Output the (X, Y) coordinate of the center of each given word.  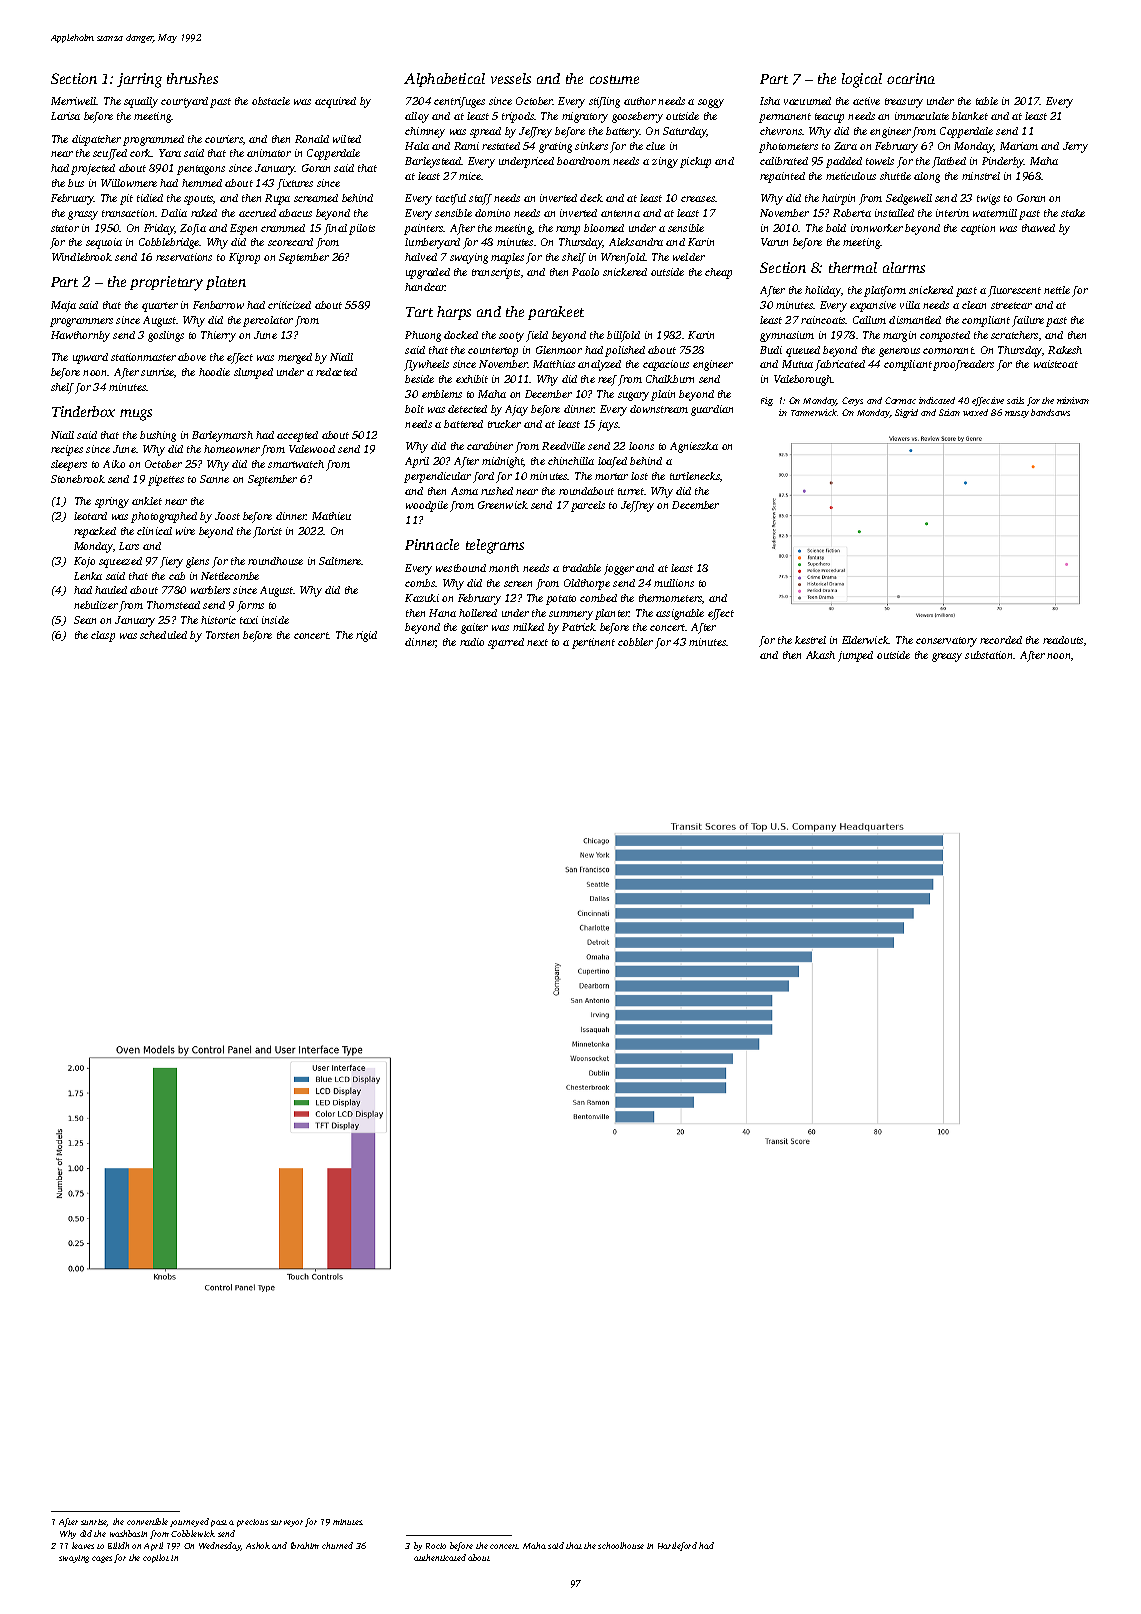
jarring (139, 80)
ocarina (911, 78)
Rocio (436, 1546)
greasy (947, 657)
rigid (366, 636)
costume (614, 79)
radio (472, 642)
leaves (83, 1545)
